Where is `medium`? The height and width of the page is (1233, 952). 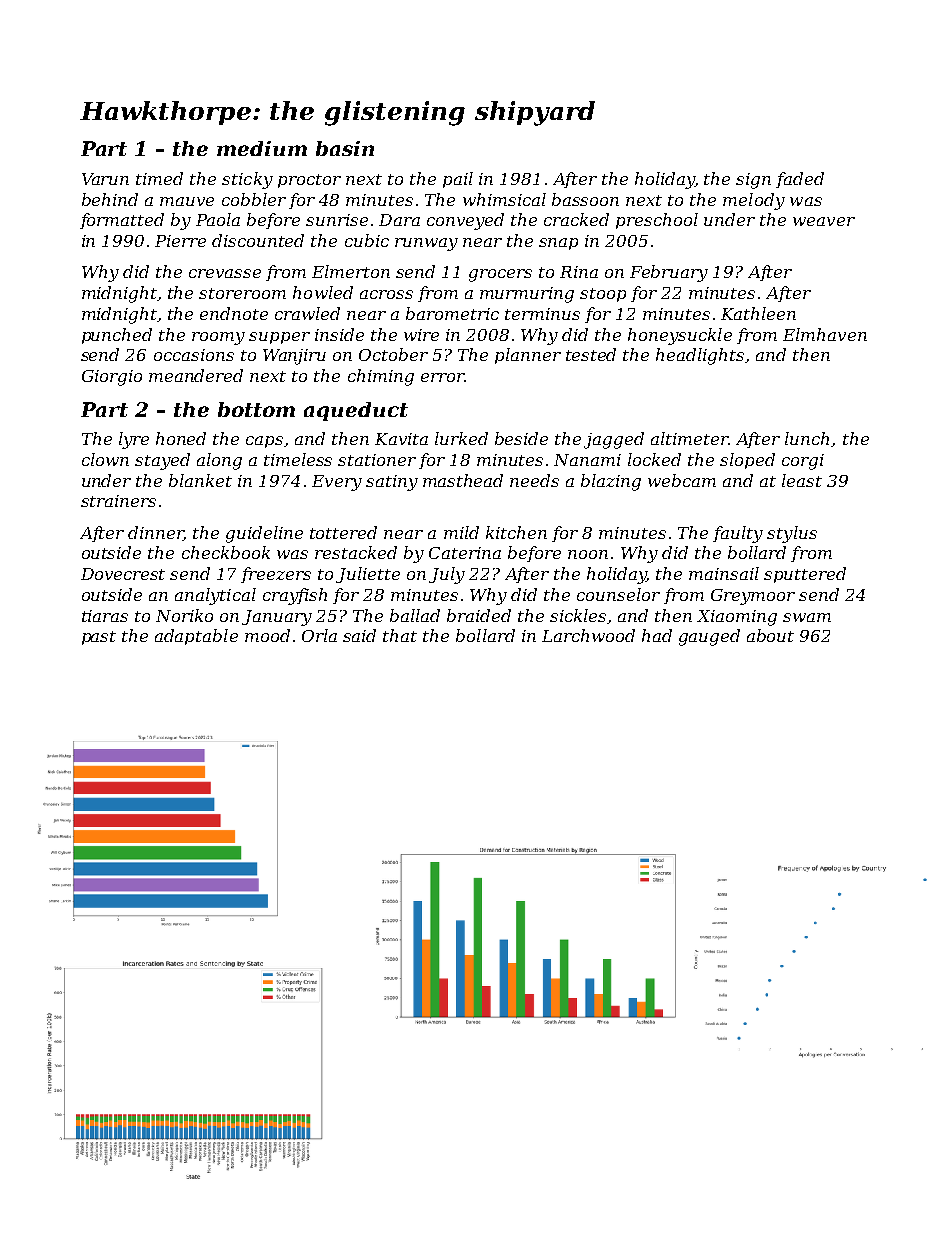 medium is located at coordinates (262, 148).
